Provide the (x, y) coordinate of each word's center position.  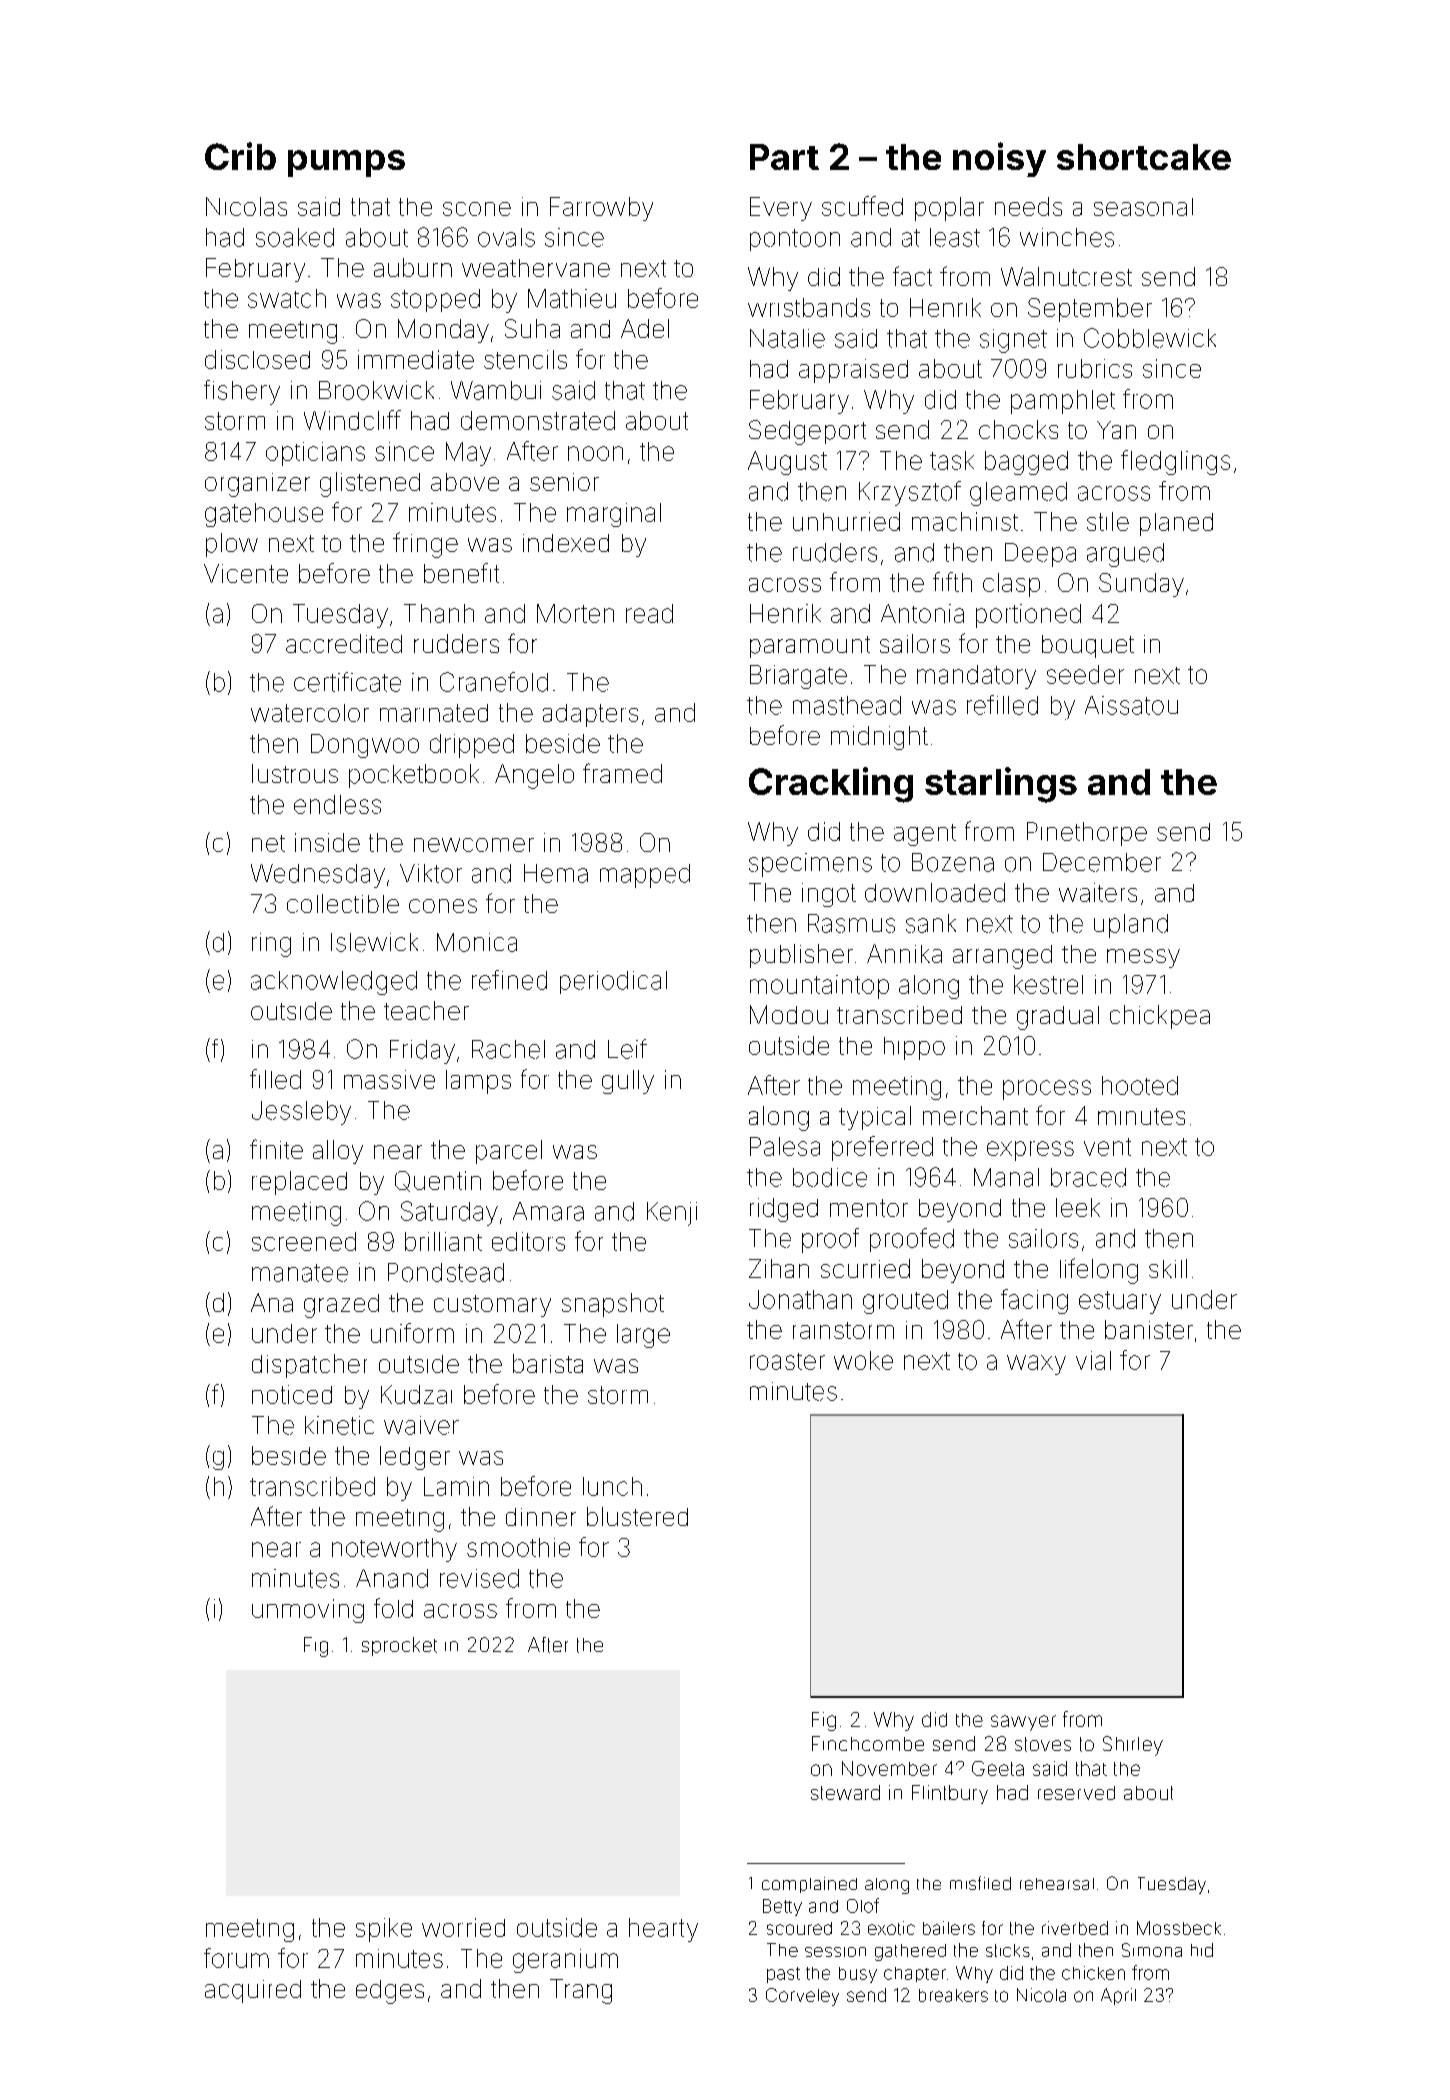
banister (1149, 1329)
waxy (1036, 1365)
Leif (627, 1049)
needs (1028, 206)
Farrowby (601, 209)
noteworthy (394, 1550)
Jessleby (301, 1113)
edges (390, 1992)
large (643, 1336)
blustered (637, 1516)
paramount (810, 647)
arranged (1002, 957)
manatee (300, 1273)
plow (232, 545)
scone (477, 209)
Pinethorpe (1087, 834)
